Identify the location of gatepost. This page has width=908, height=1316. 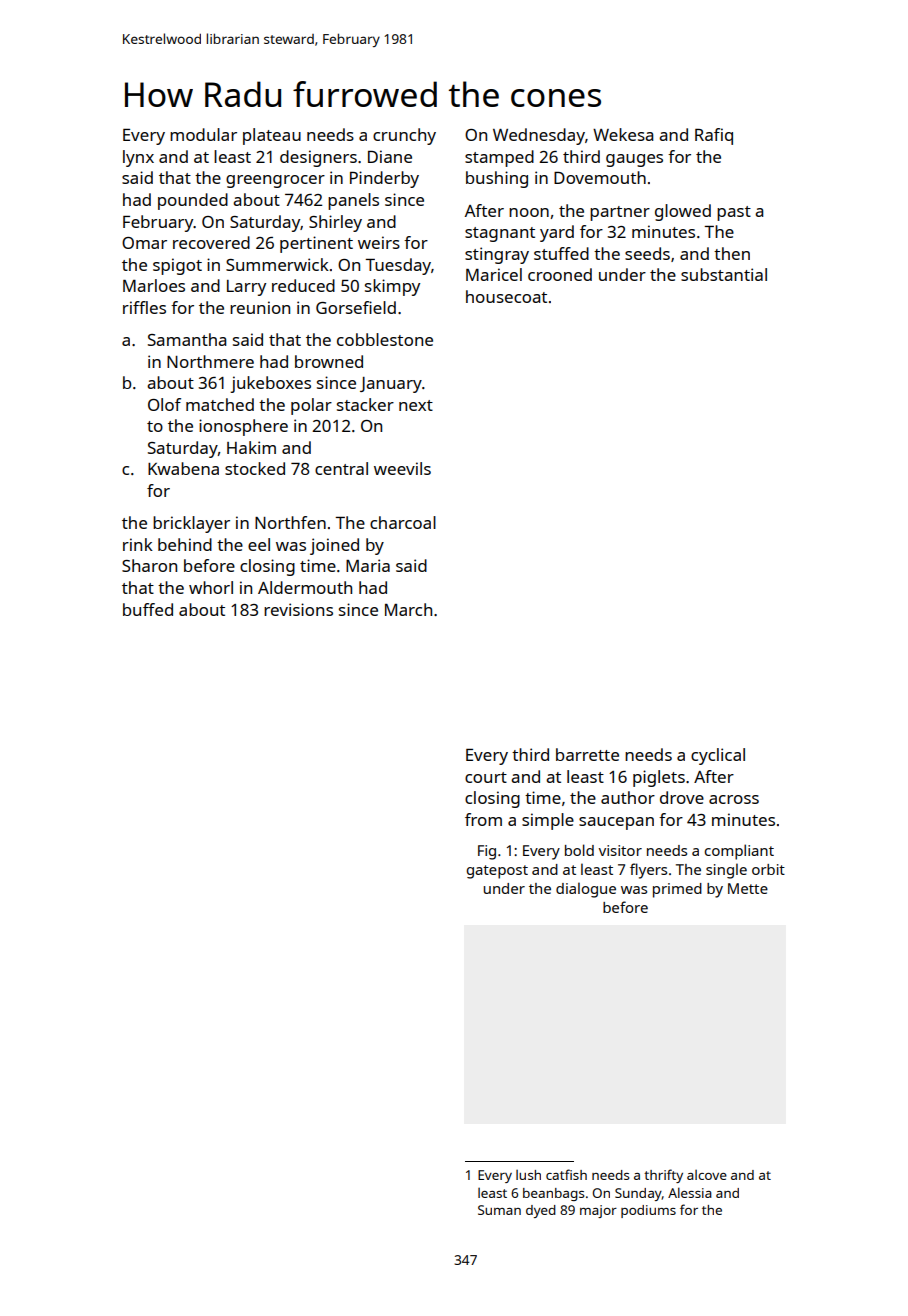
(497, 872).
